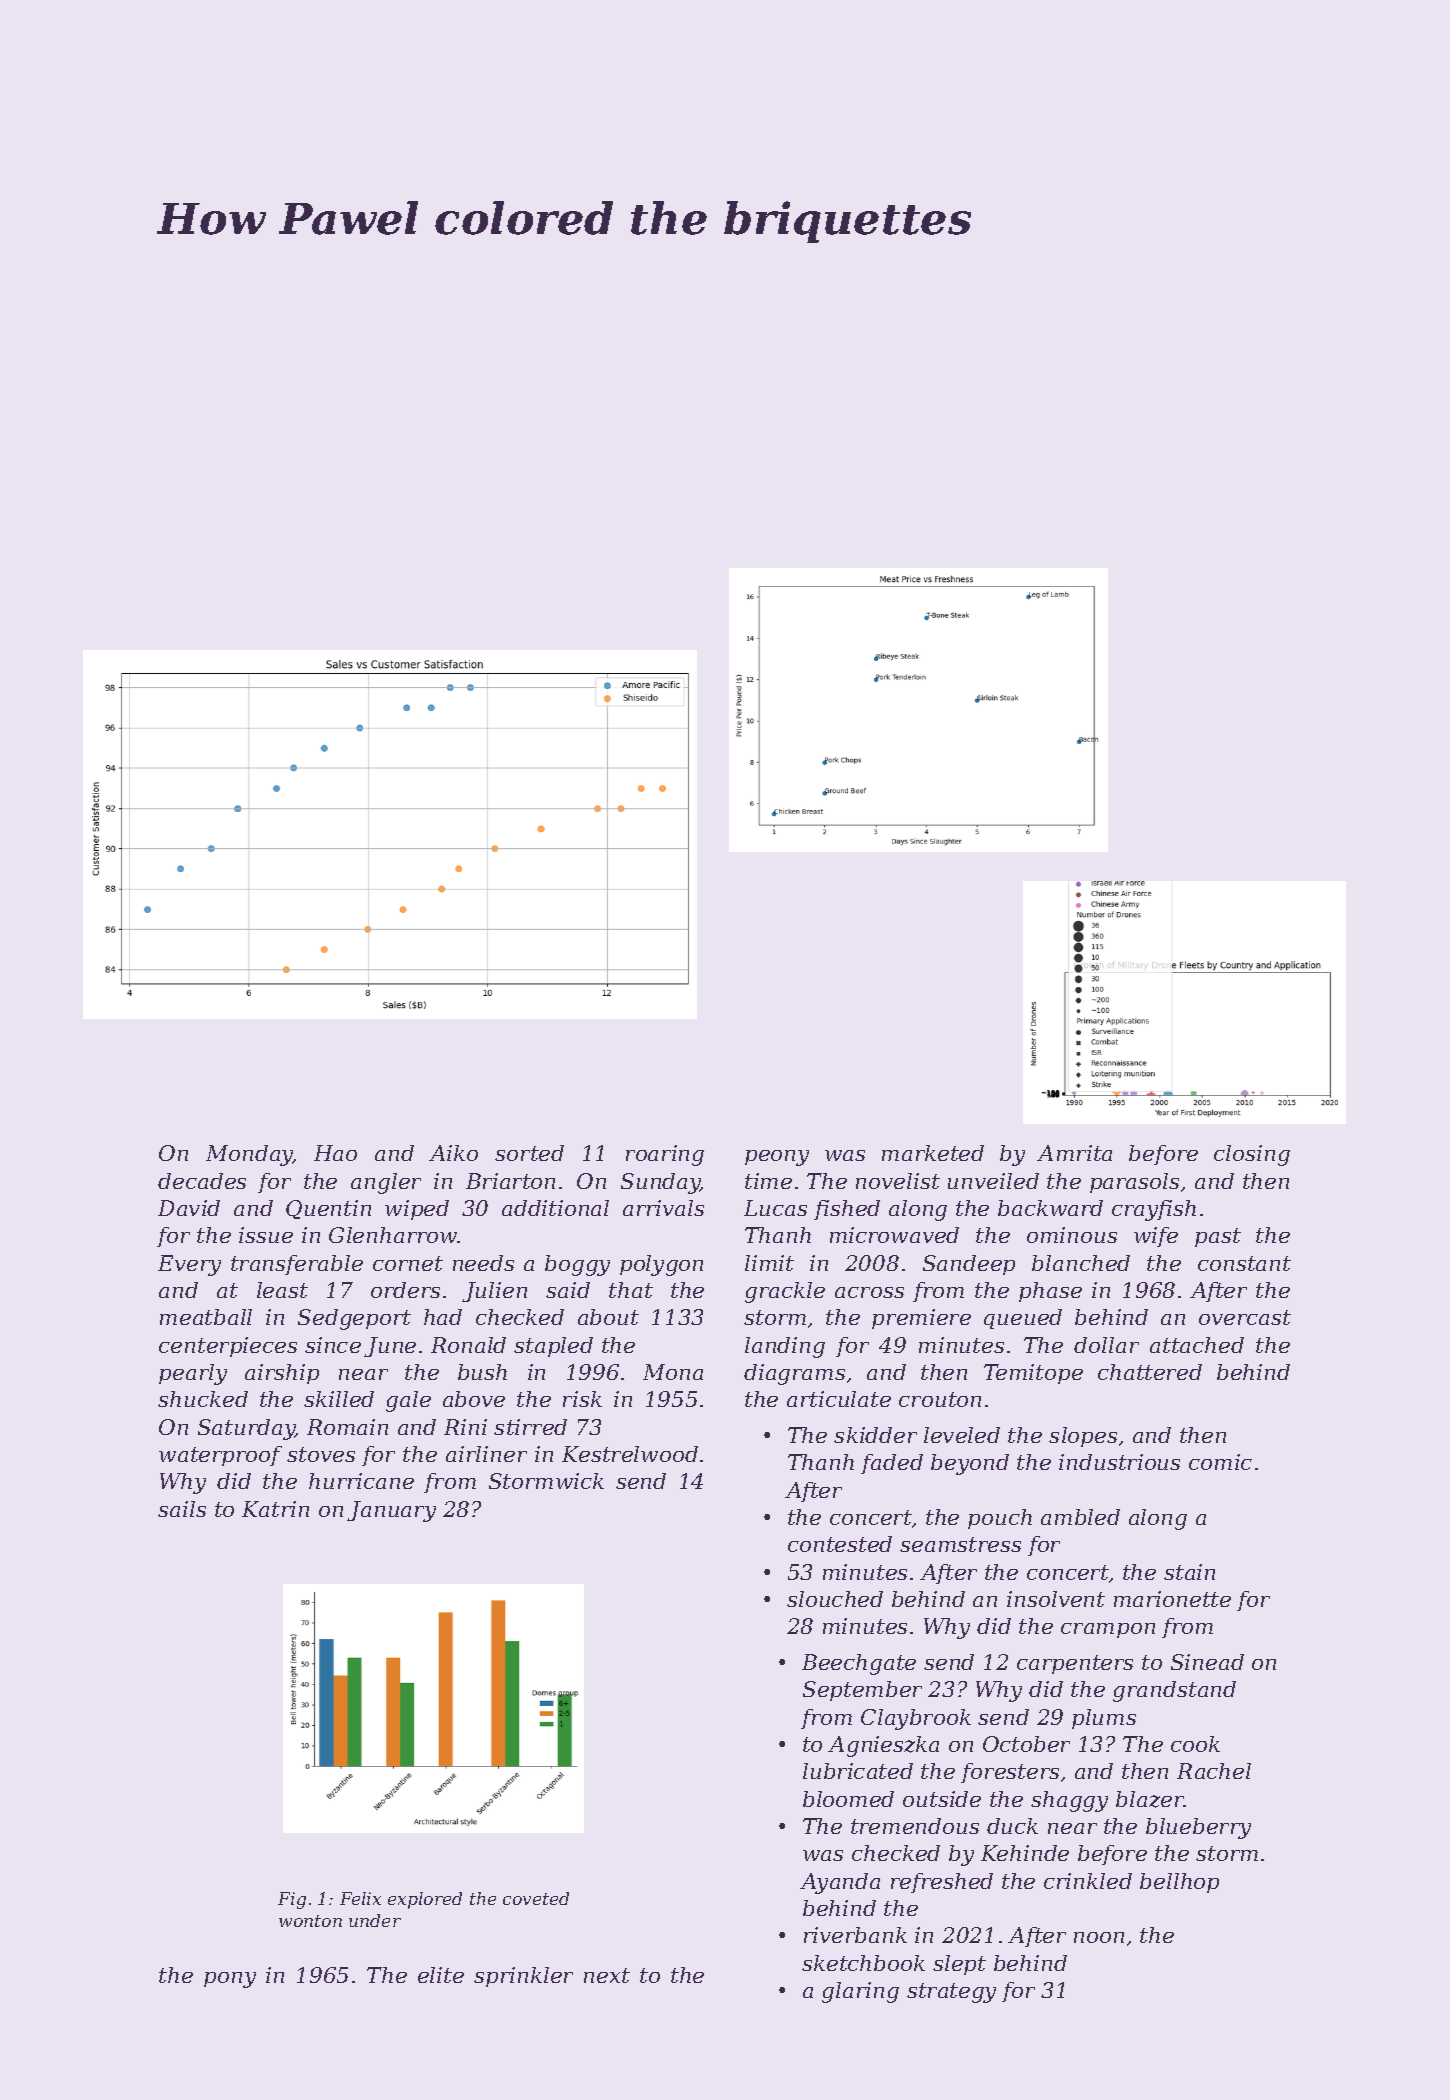 This screenshot has width=1450, height=2100. What do you see at coordinates (858, 1771) in the screenshot?
I see `lubricated` at bounding box center [858, 1771].
